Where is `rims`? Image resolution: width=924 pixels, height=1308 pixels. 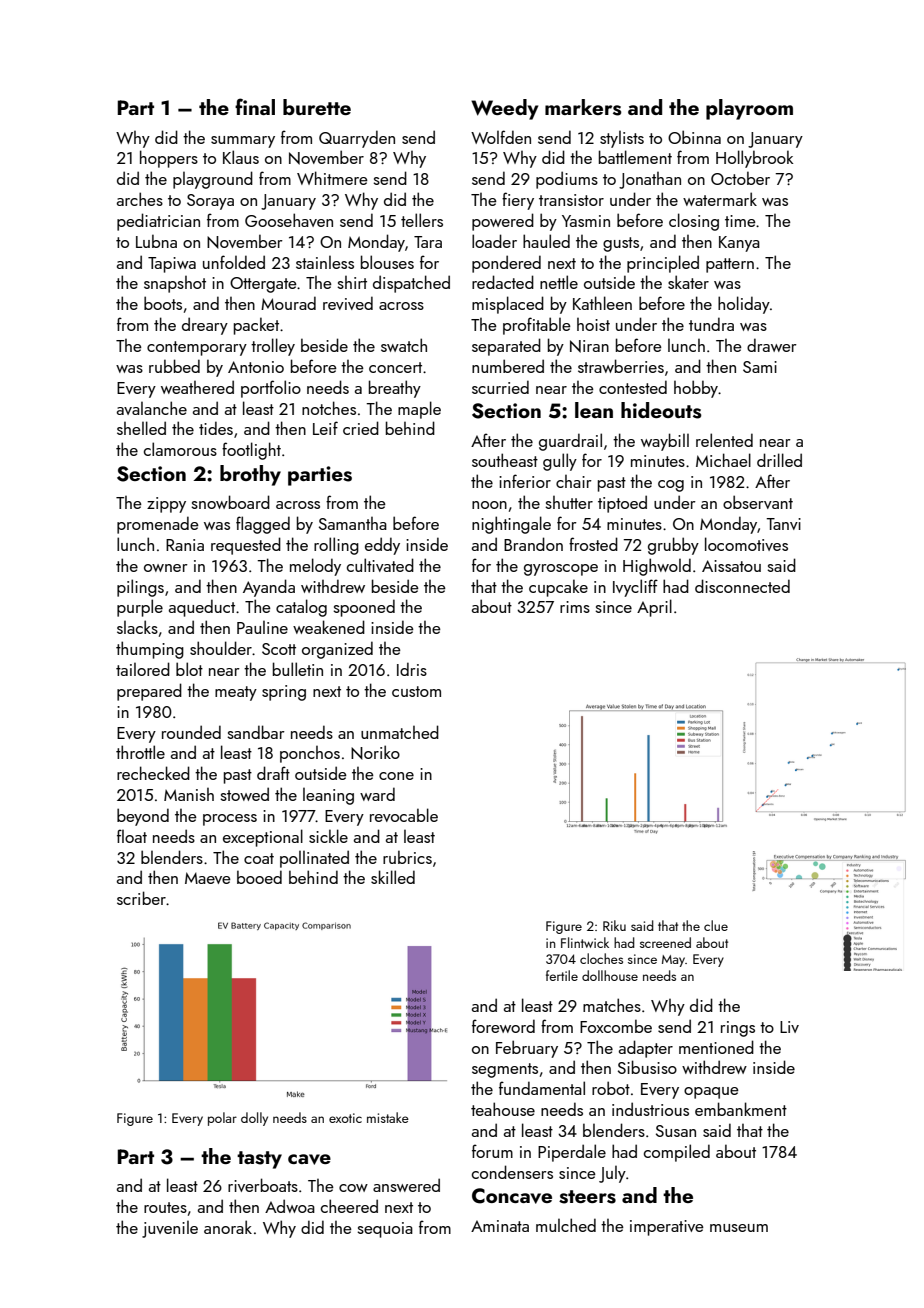 rims is located at coordinates (575, 607).
